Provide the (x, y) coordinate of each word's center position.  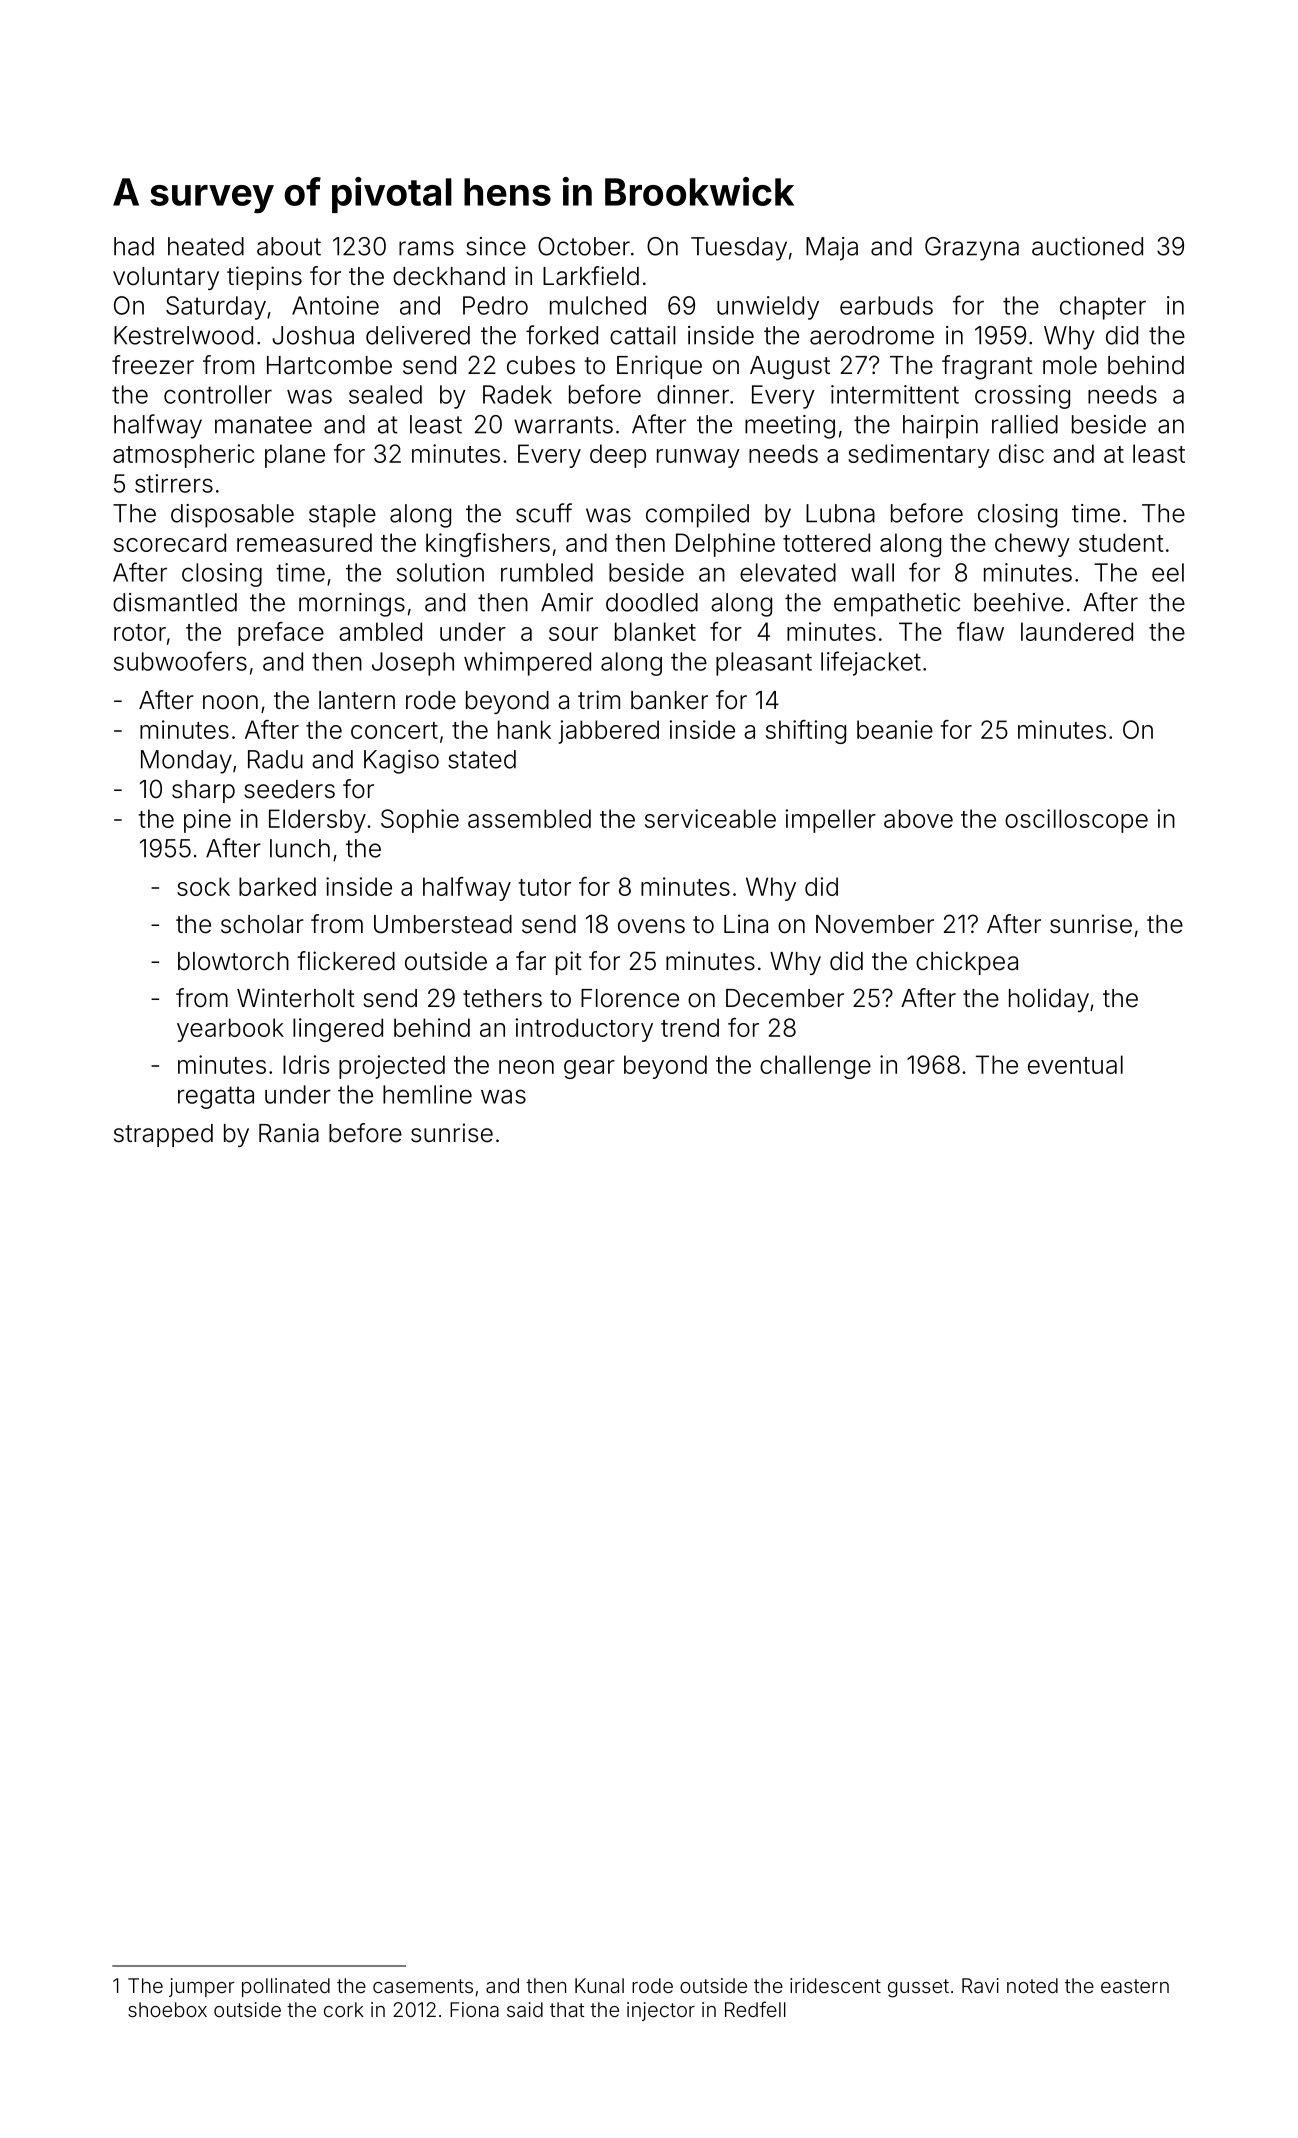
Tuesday (739, 249)
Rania (289, 1133)
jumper (202, 1987)
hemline (427, 1094)
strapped (163, 1135)
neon (526, 1067)
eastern (1135, 1986)
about (289, 246)
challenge (815, 1067)
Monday (186, 762)
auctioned (1087, 246)
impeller (831, 821)
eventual (1075, 1064)
